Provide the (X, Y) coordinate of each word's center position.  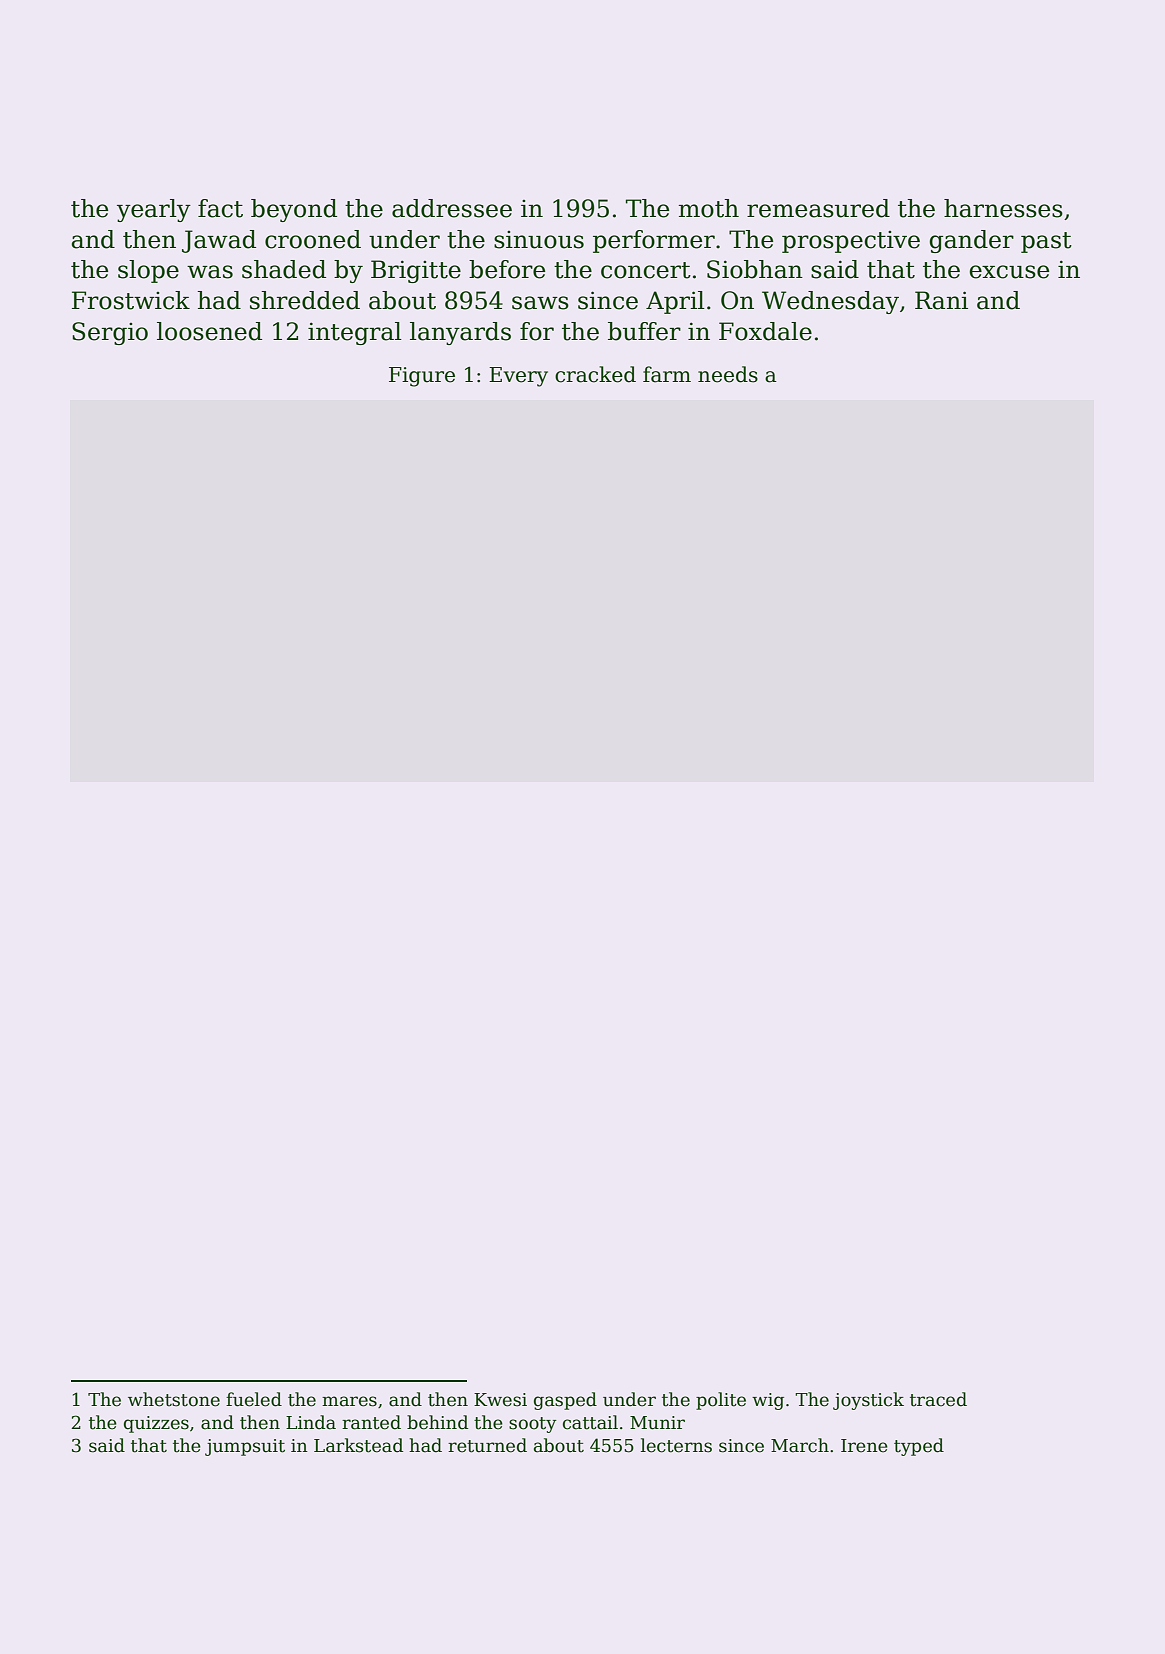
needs (728, 374)
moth (709, 208)
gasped (565, 1401)
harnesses (1003, 208)
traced (938, 1399)
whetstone (174, 1399)
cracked (595, 374)
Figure (422, 377)
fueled (254, 1399)
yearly (154, 210)
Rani (941, 300)
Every (518, 377)
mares (349, 1401)
